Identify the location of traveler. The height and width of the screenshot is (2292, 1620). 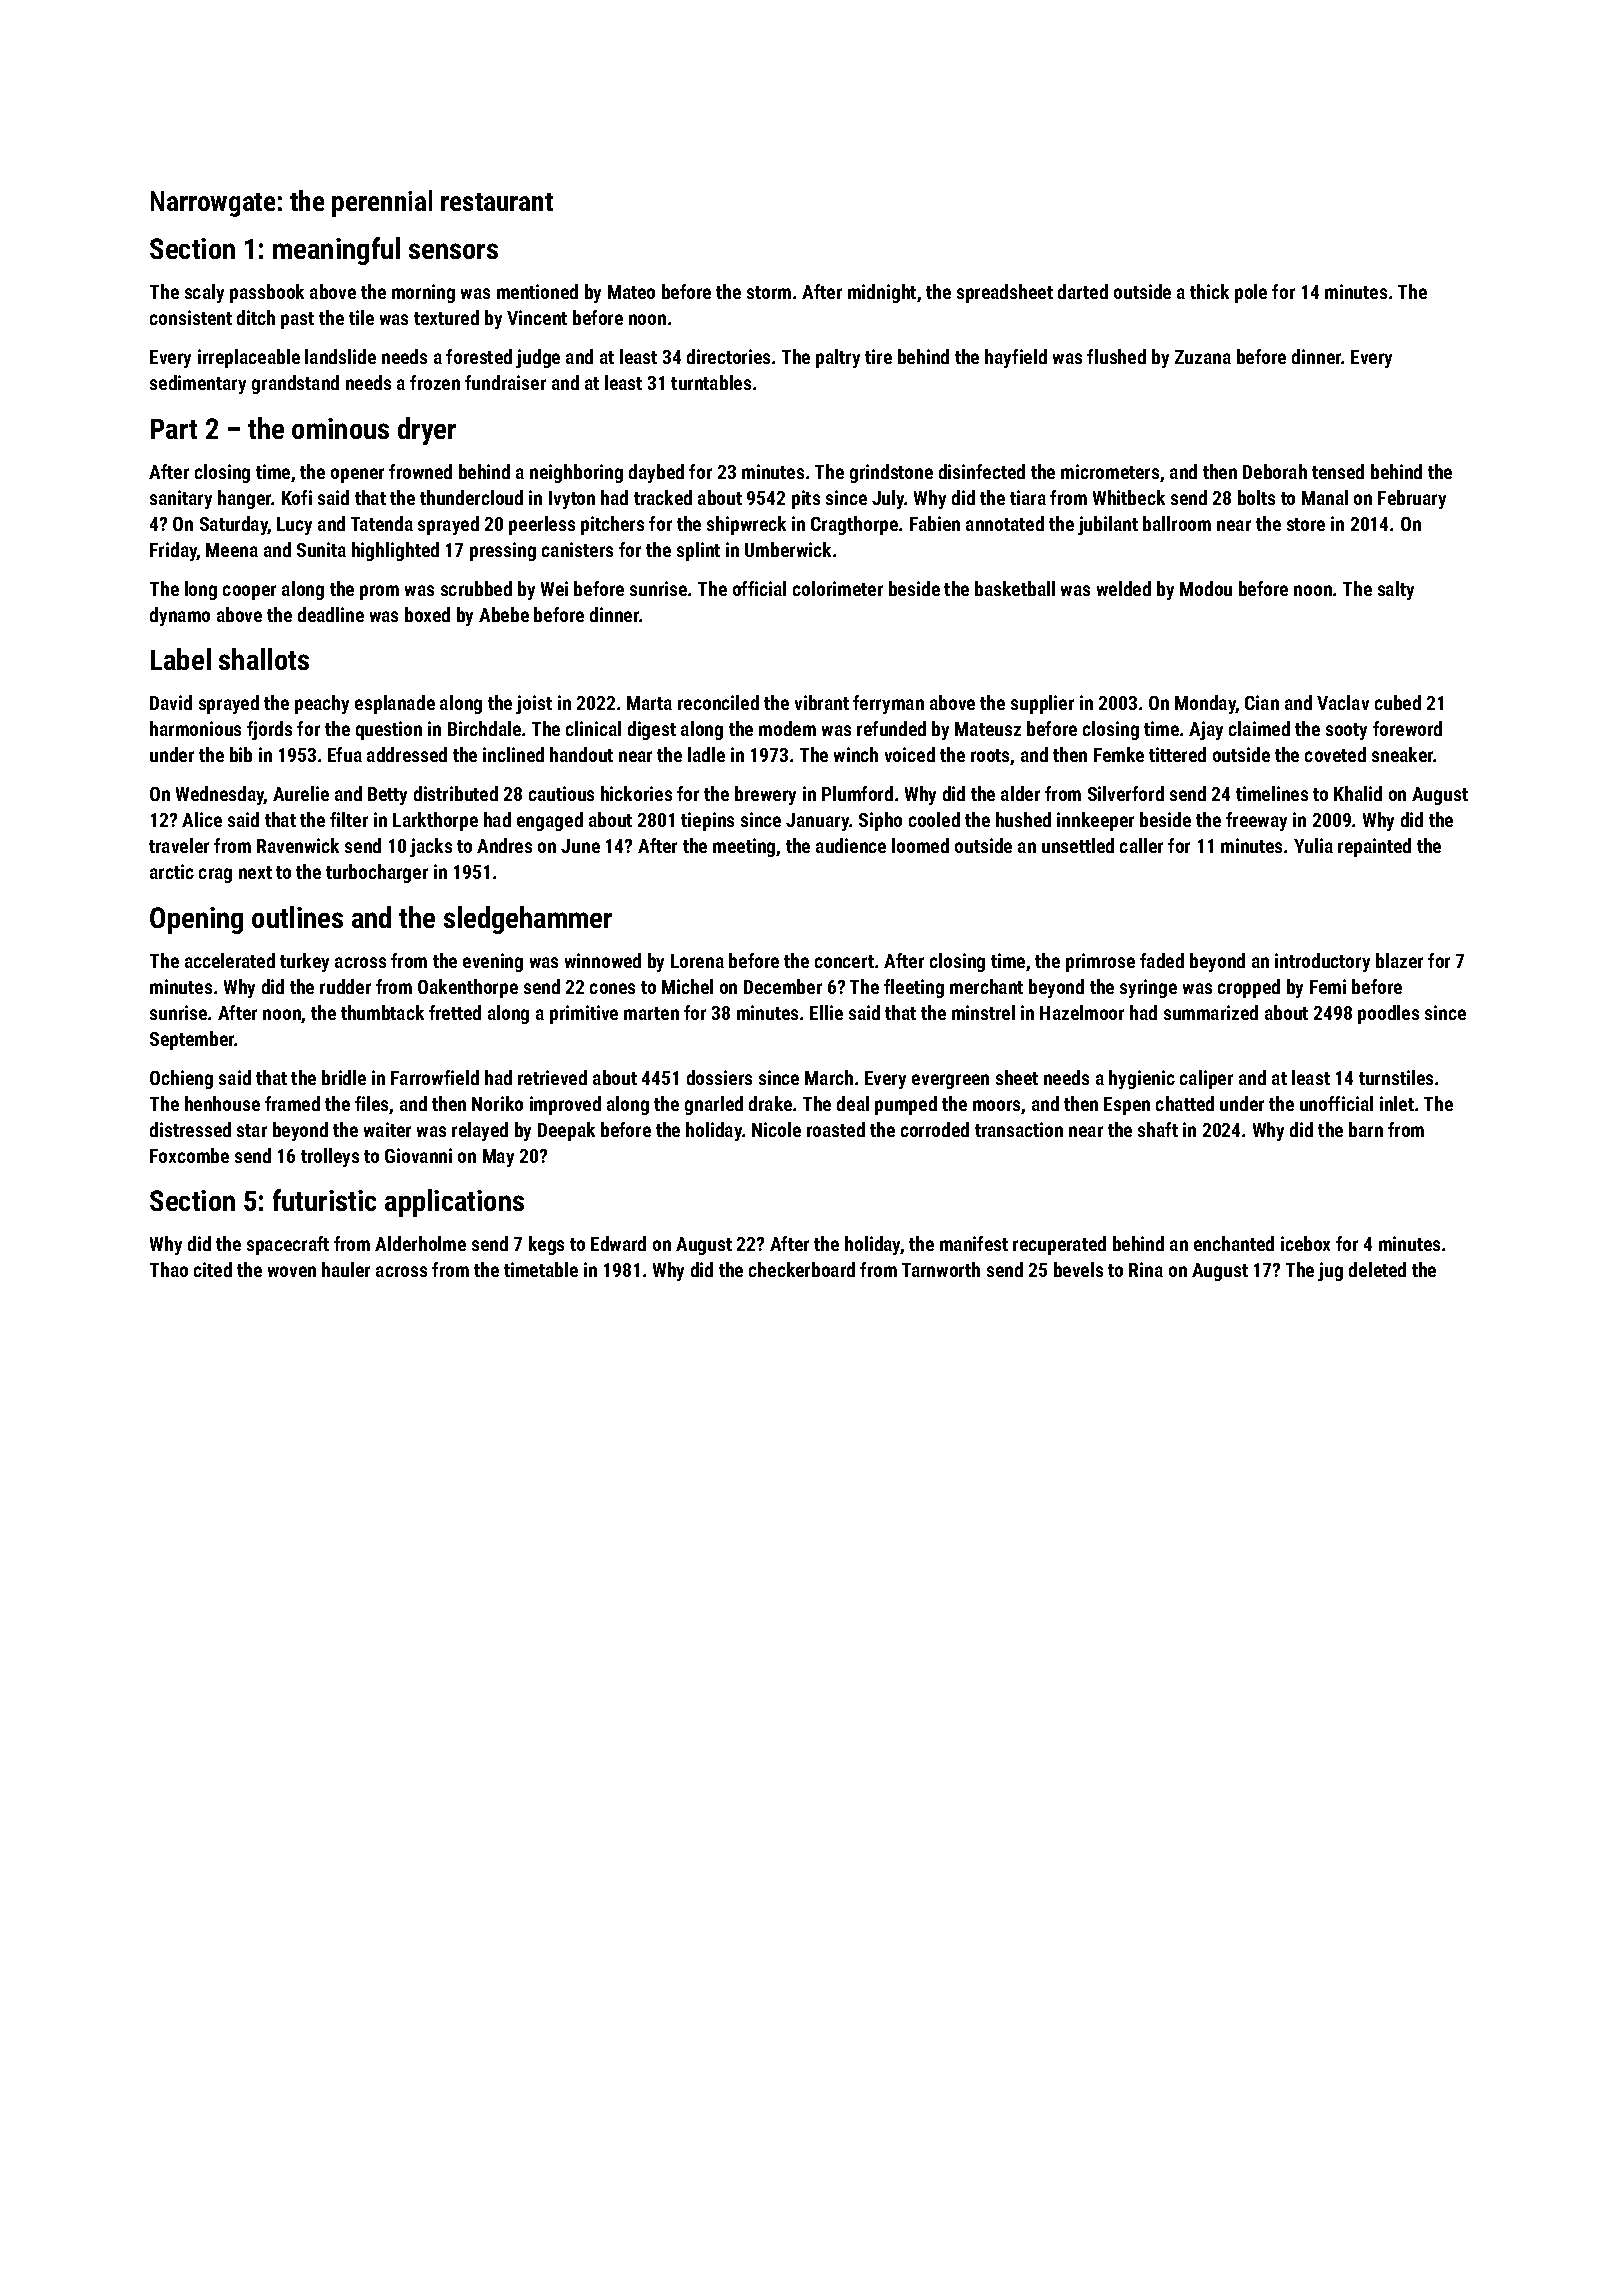
(179, 845).
